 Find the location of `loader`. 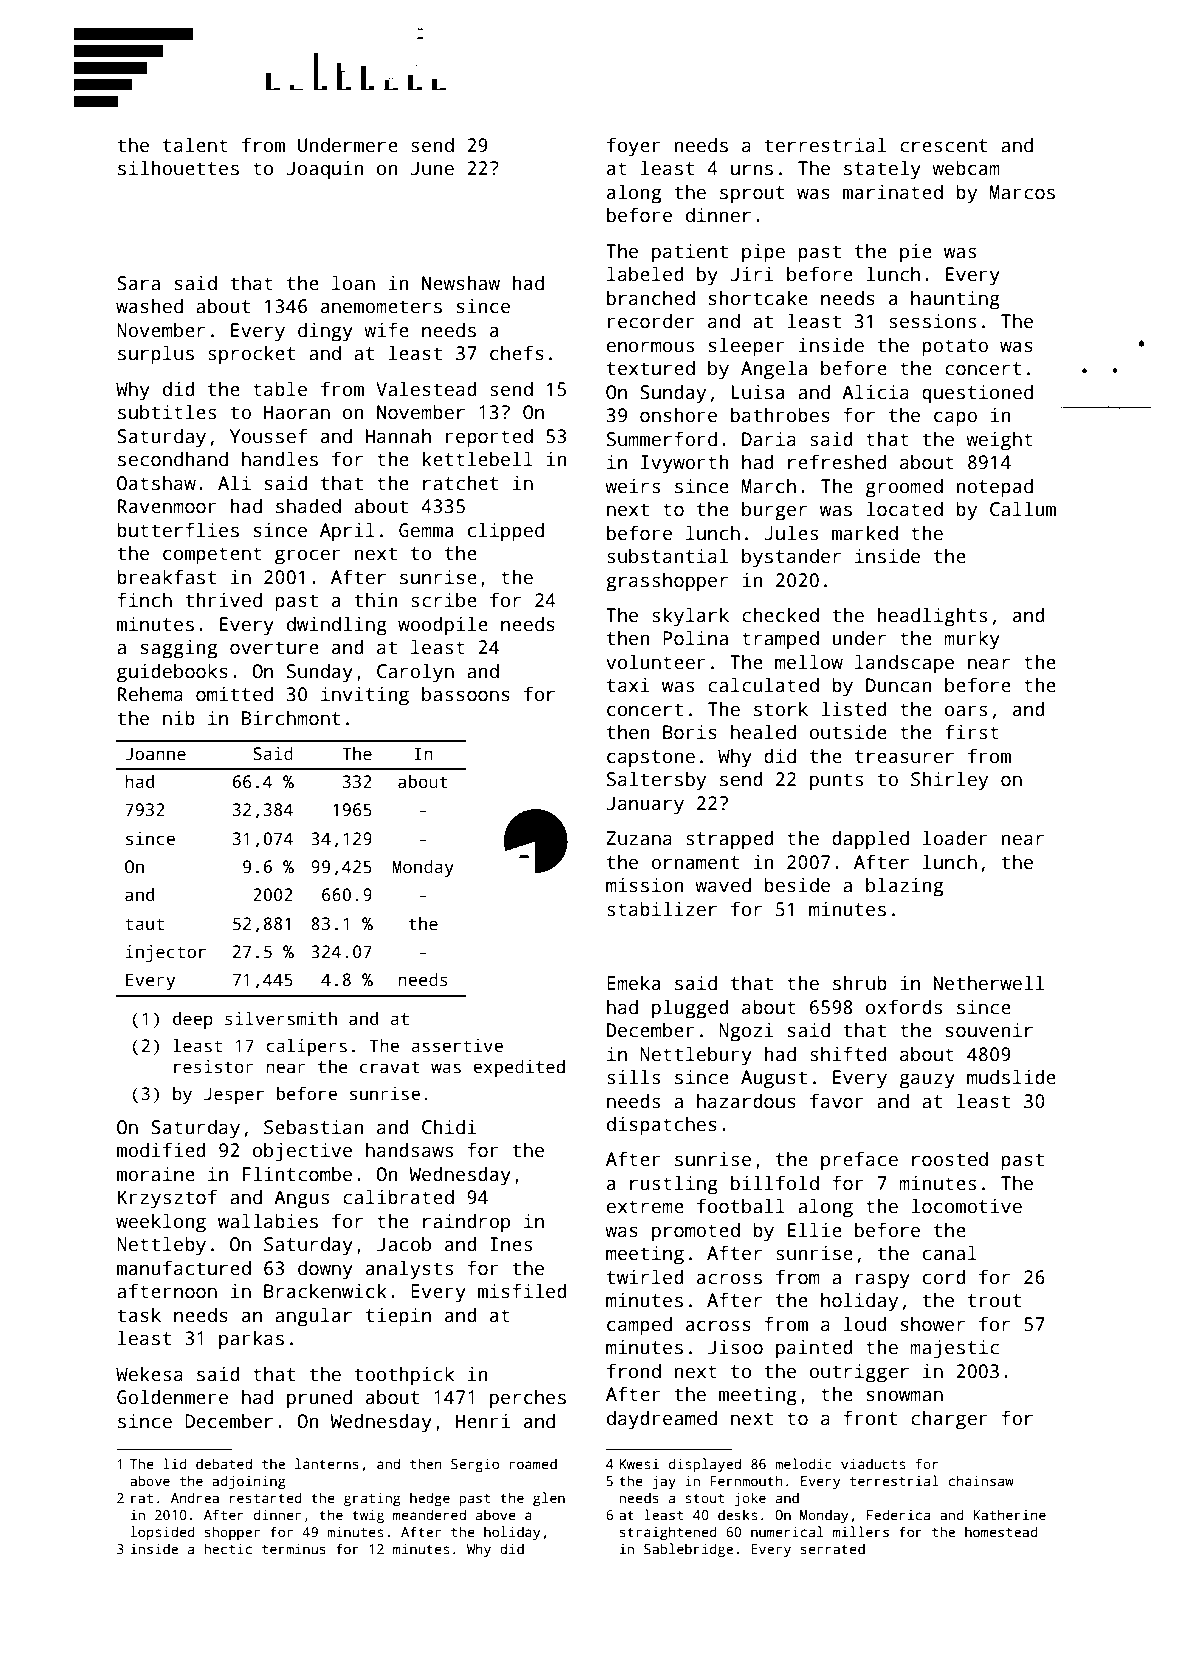

loader is located at coordinates (955, 838).
